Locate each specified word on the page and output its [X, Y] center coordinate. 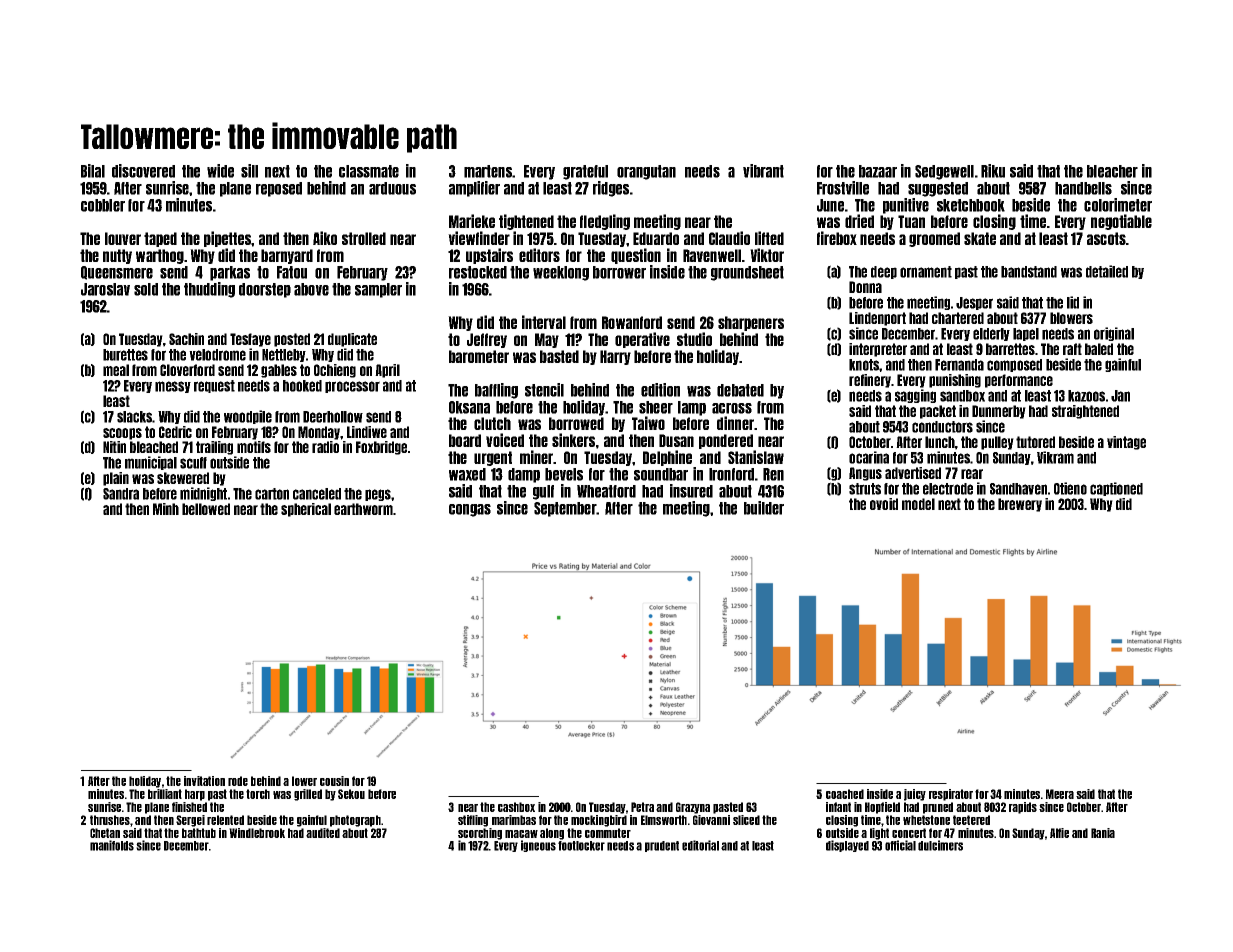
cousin [334, 781]
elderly [991, 334]
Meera [1060, 794]
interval [544, 322]
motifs [254, 447]
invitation [204, 781]
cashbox [516, 807]
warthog [160, 256]
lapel [1026, 334]
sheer [656, 407]
